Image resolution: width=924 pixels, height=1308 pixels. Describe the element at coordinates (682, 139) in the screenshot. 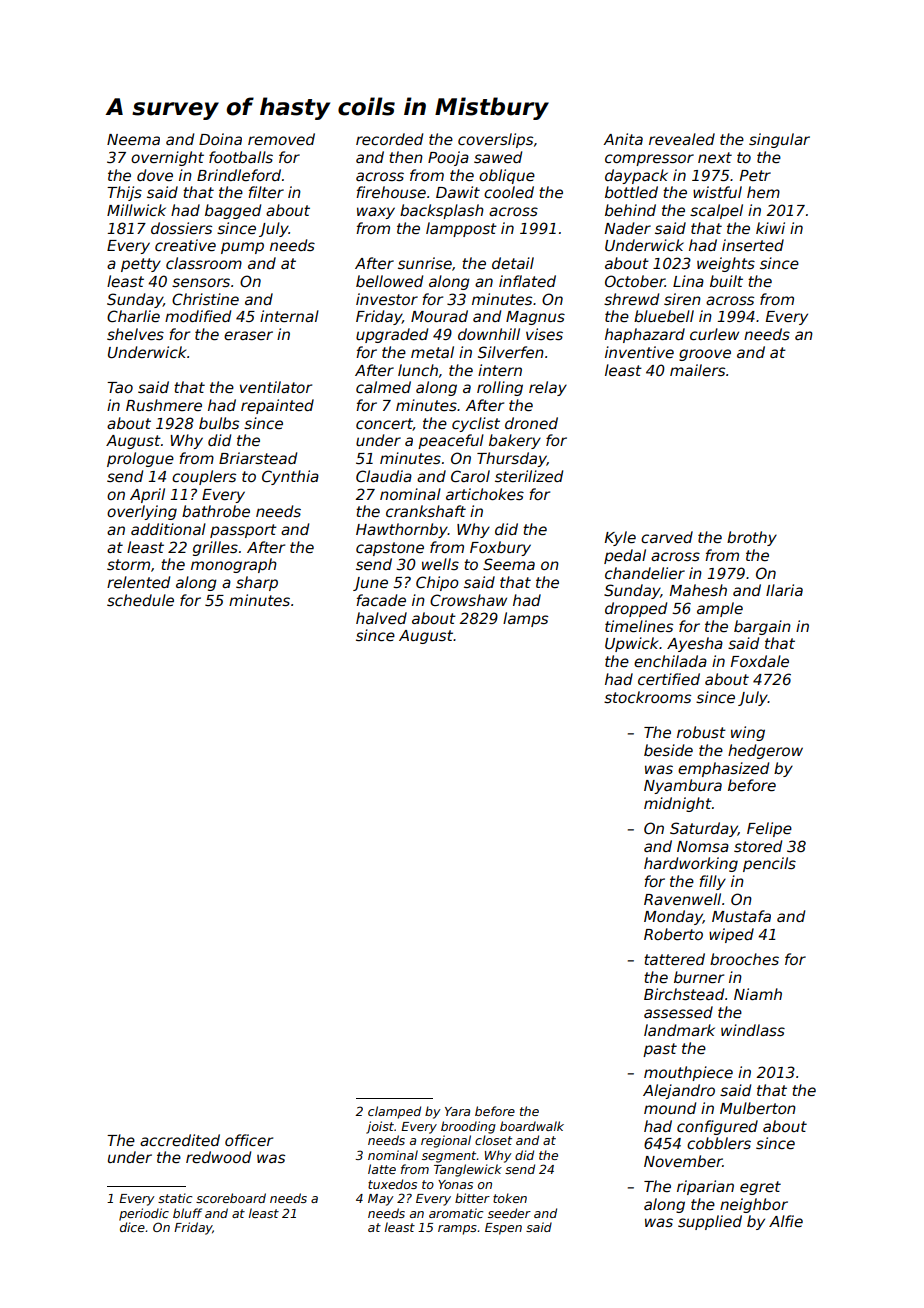

I see `revealed` at that location.
